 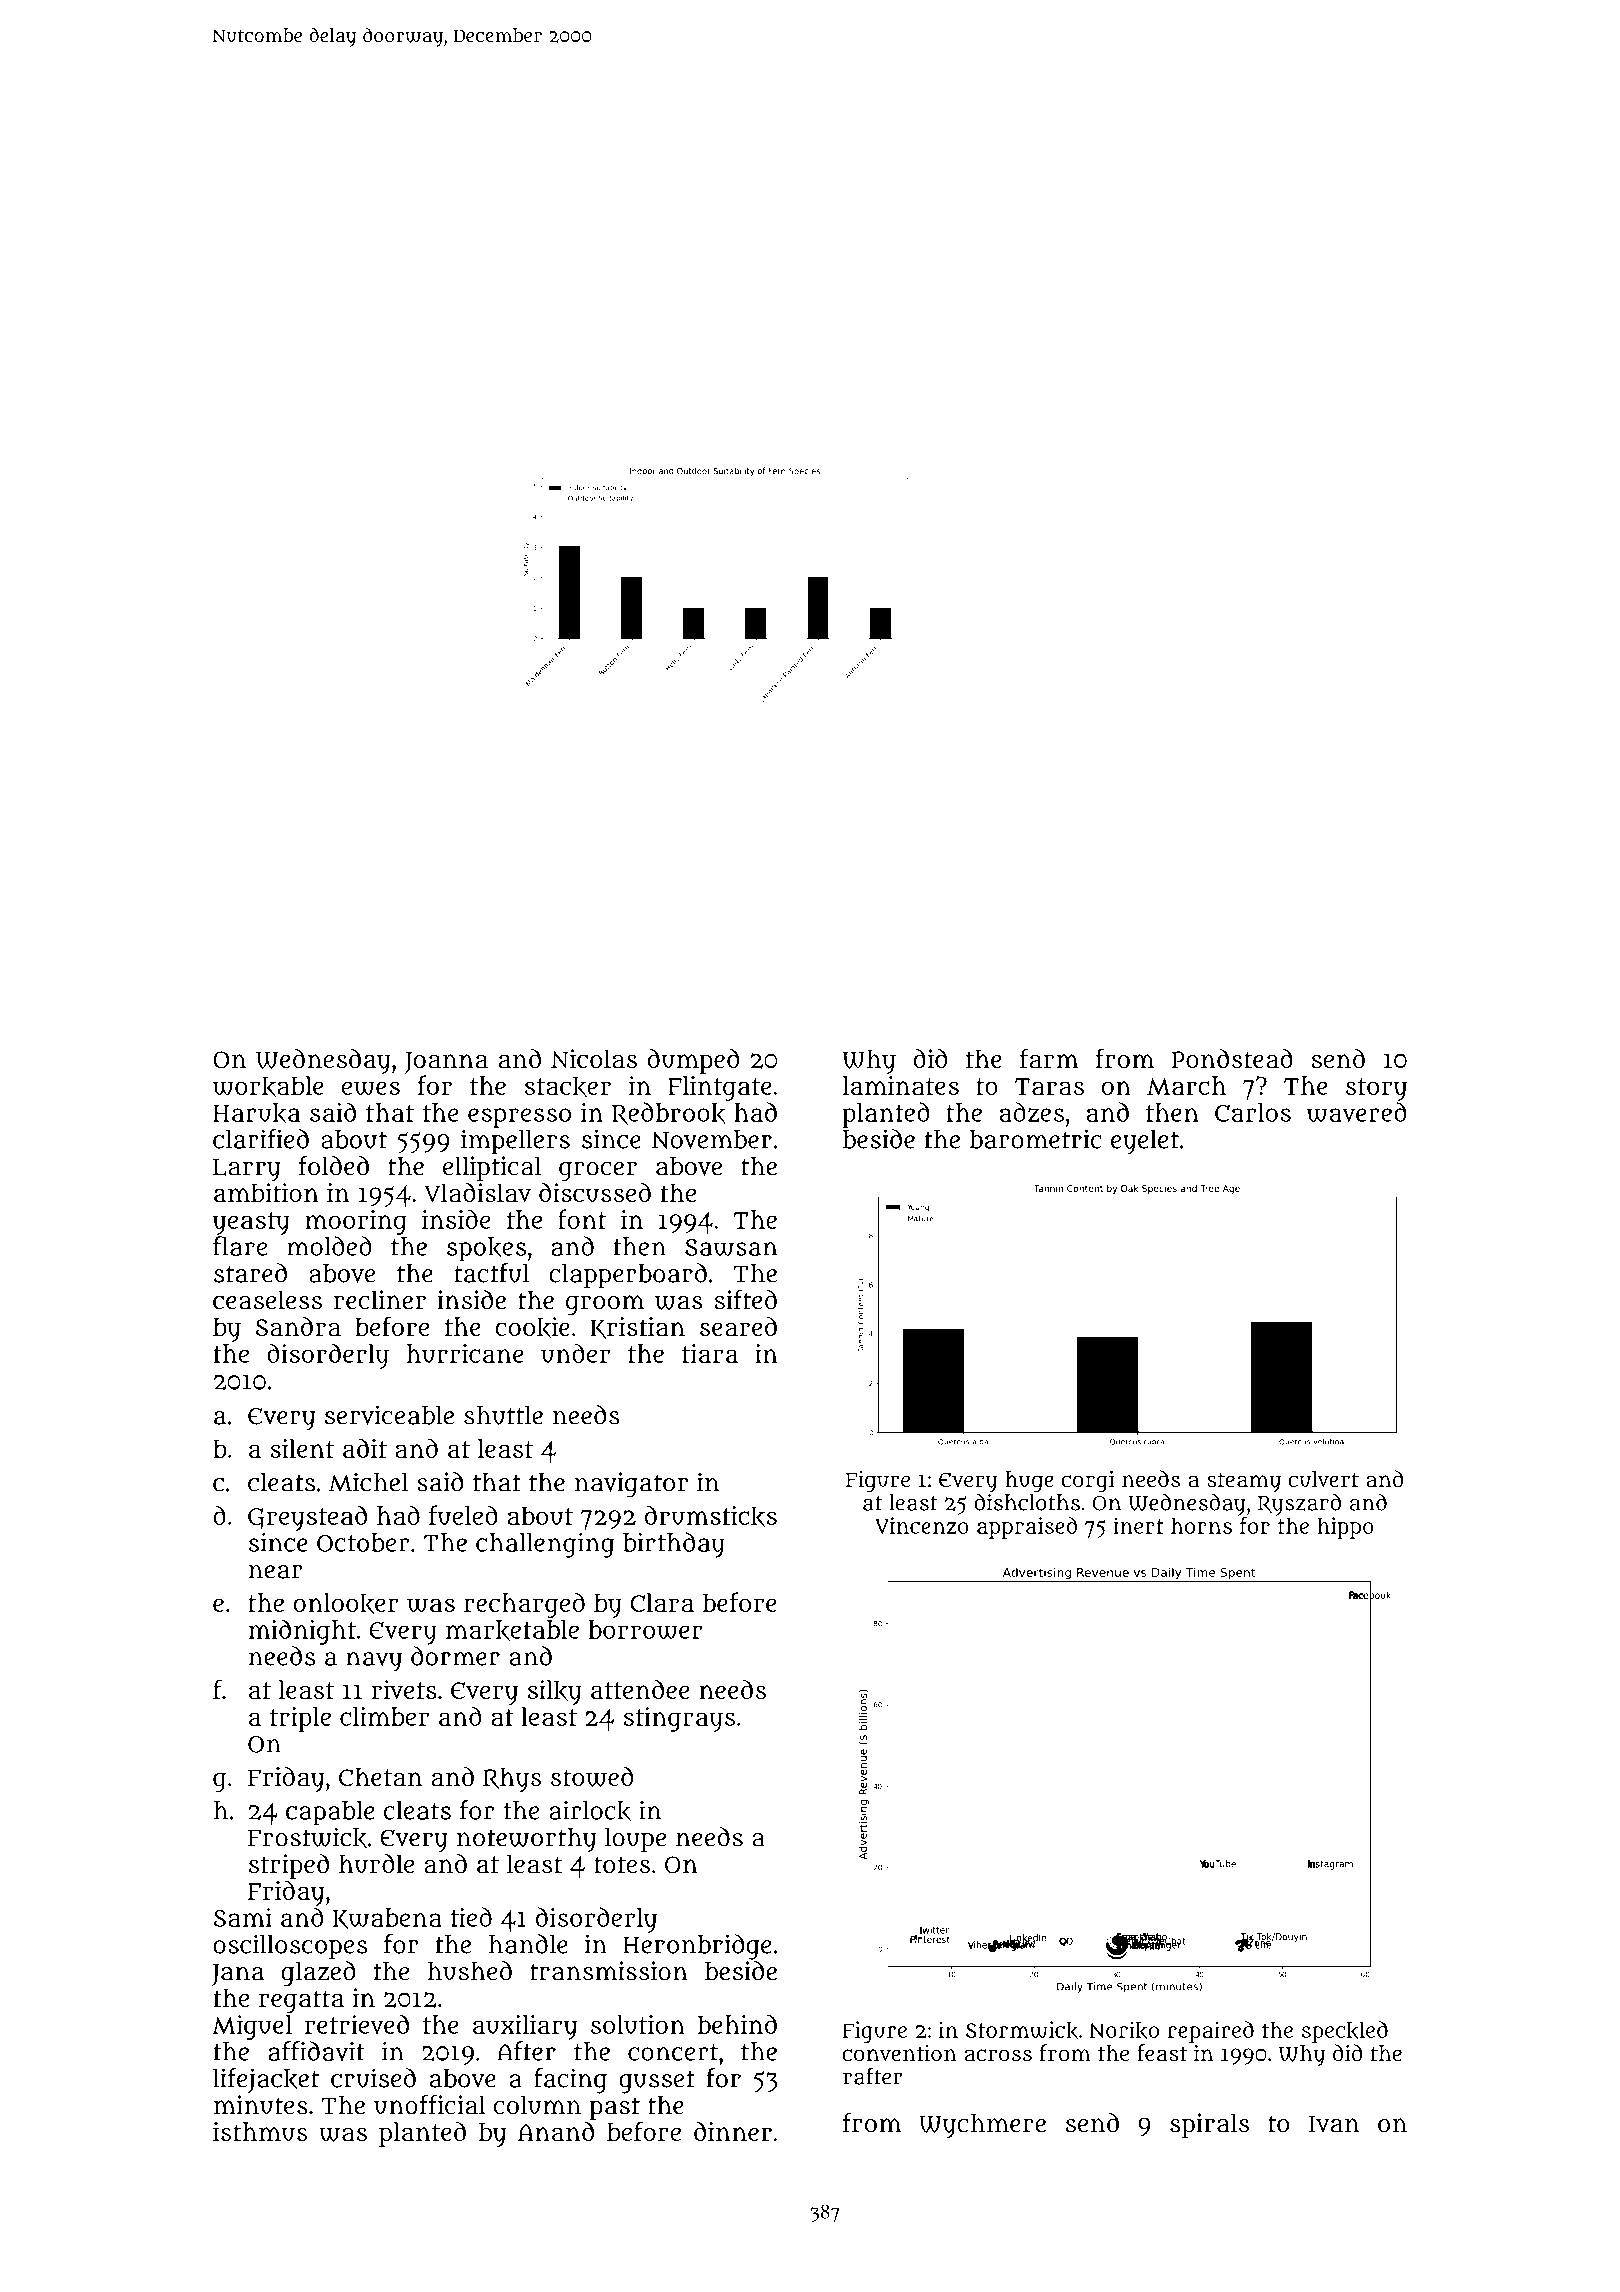 I want to click on Noriko, so click(x=1124, y=2030).
